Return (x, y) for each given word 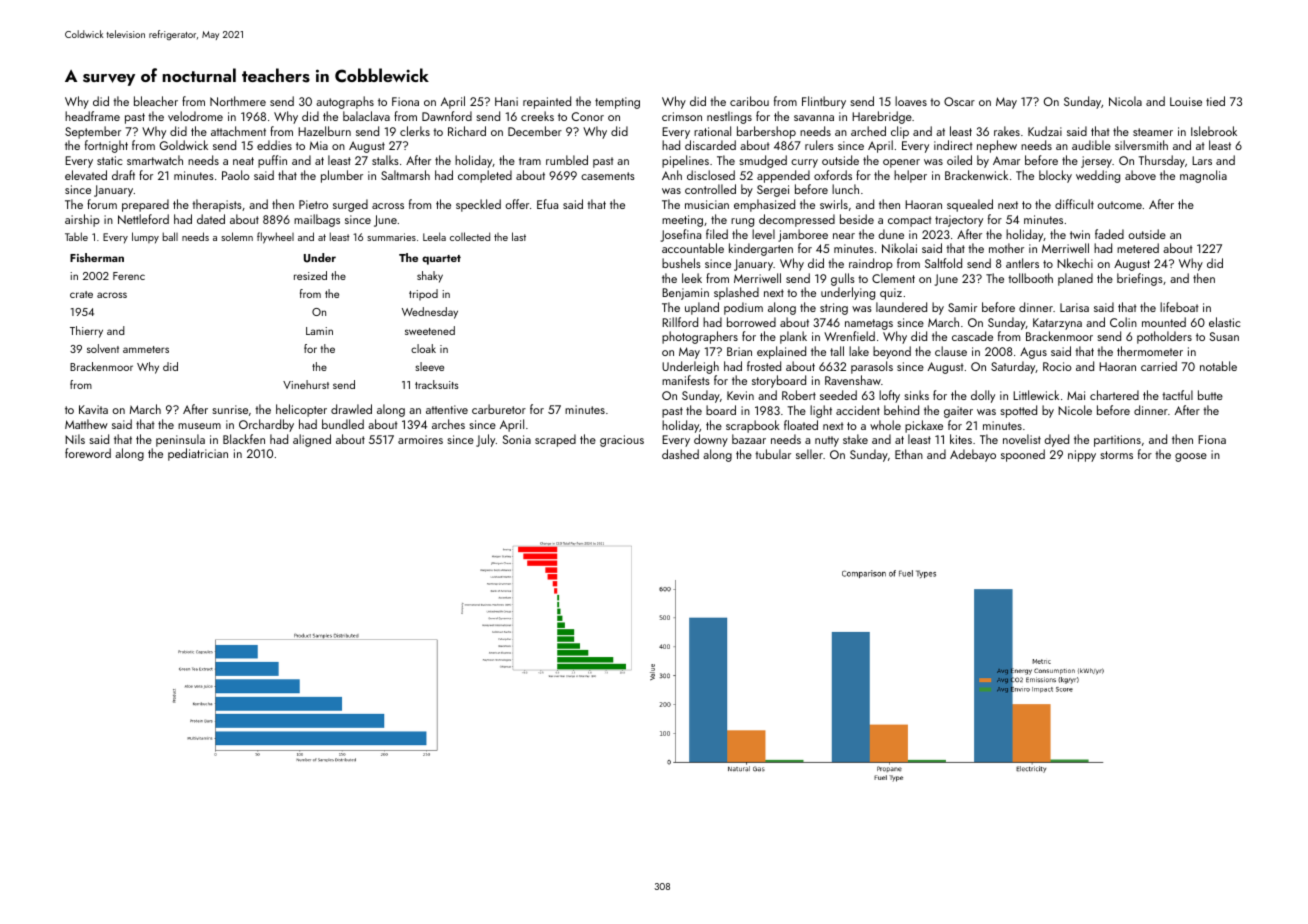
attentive (447, 409)
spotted (1018, 411)
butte (1210, 395)
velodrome (195, 116)
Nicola (1125, 101)
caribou (749, 101)
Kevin (740, 395)
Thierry (86, 332)
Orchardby (266, 425)
